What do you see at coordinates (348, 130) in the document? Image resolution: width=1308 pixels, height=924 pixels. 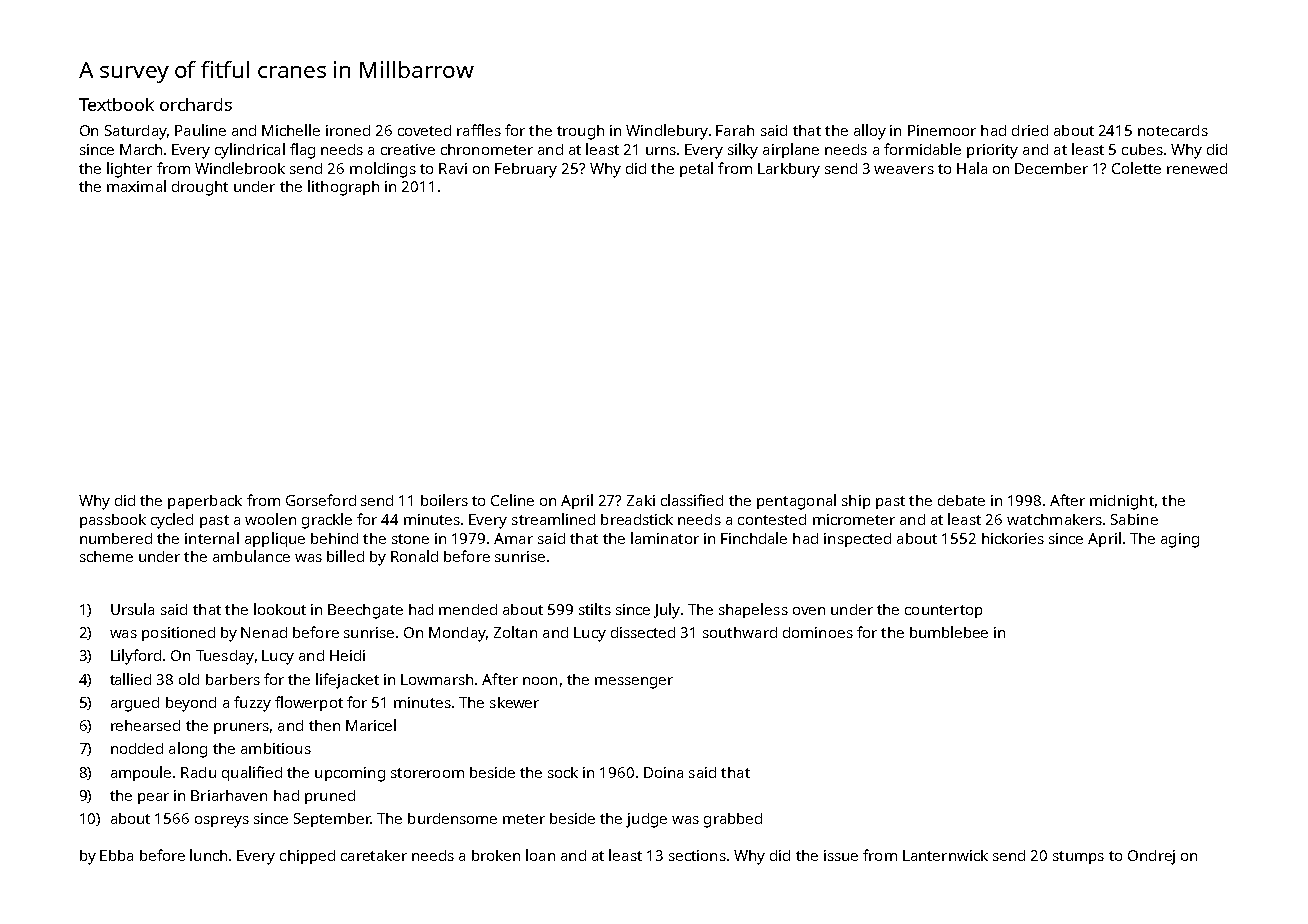 I see `ironed` at bounding box center [348, 130].
